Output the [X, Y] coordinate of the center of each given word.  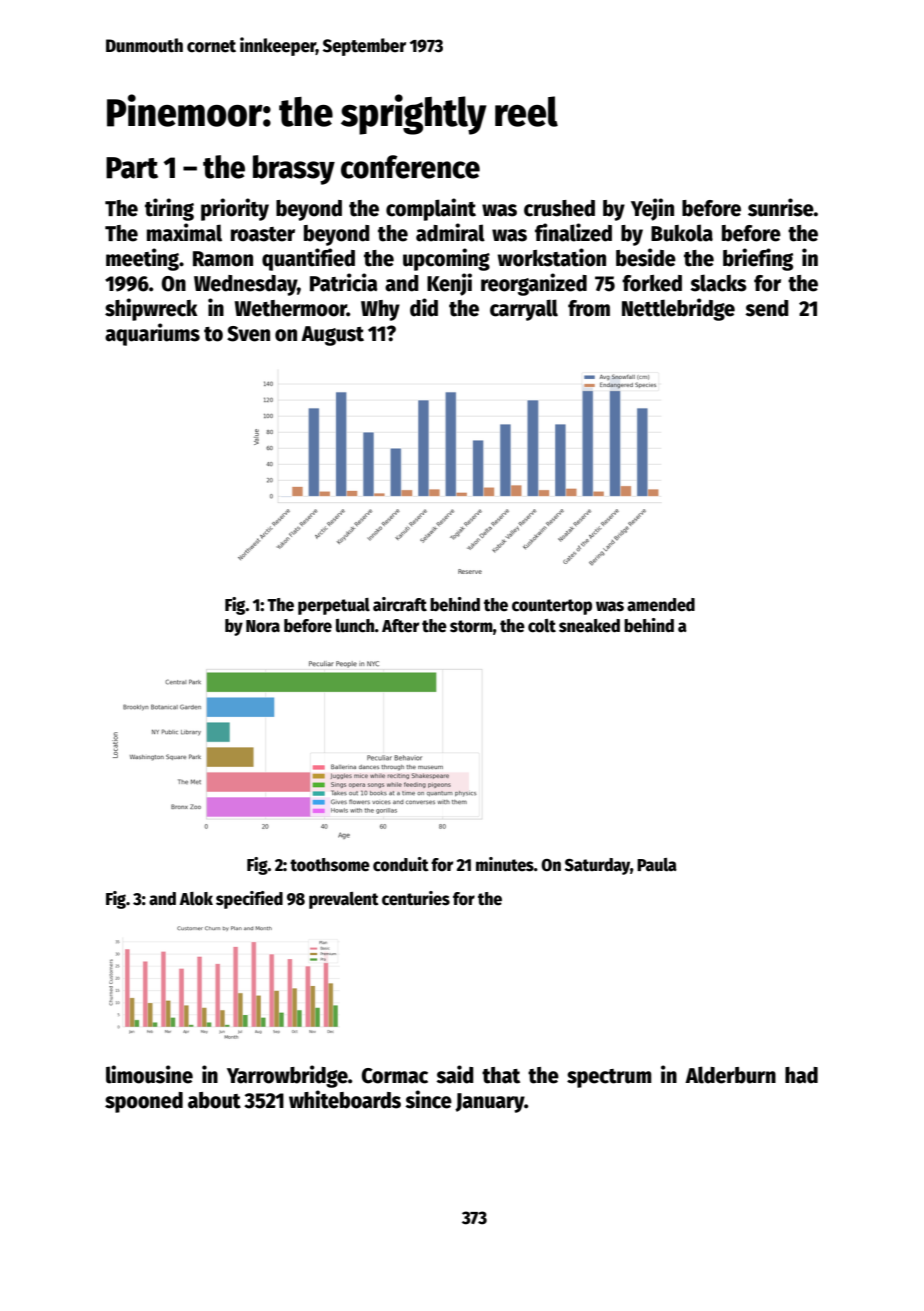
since [428, 1099]
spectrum [609, 1078]
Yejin [652, 209]
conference [410, 167]
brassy [294, 170]
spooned [144, 1102]
